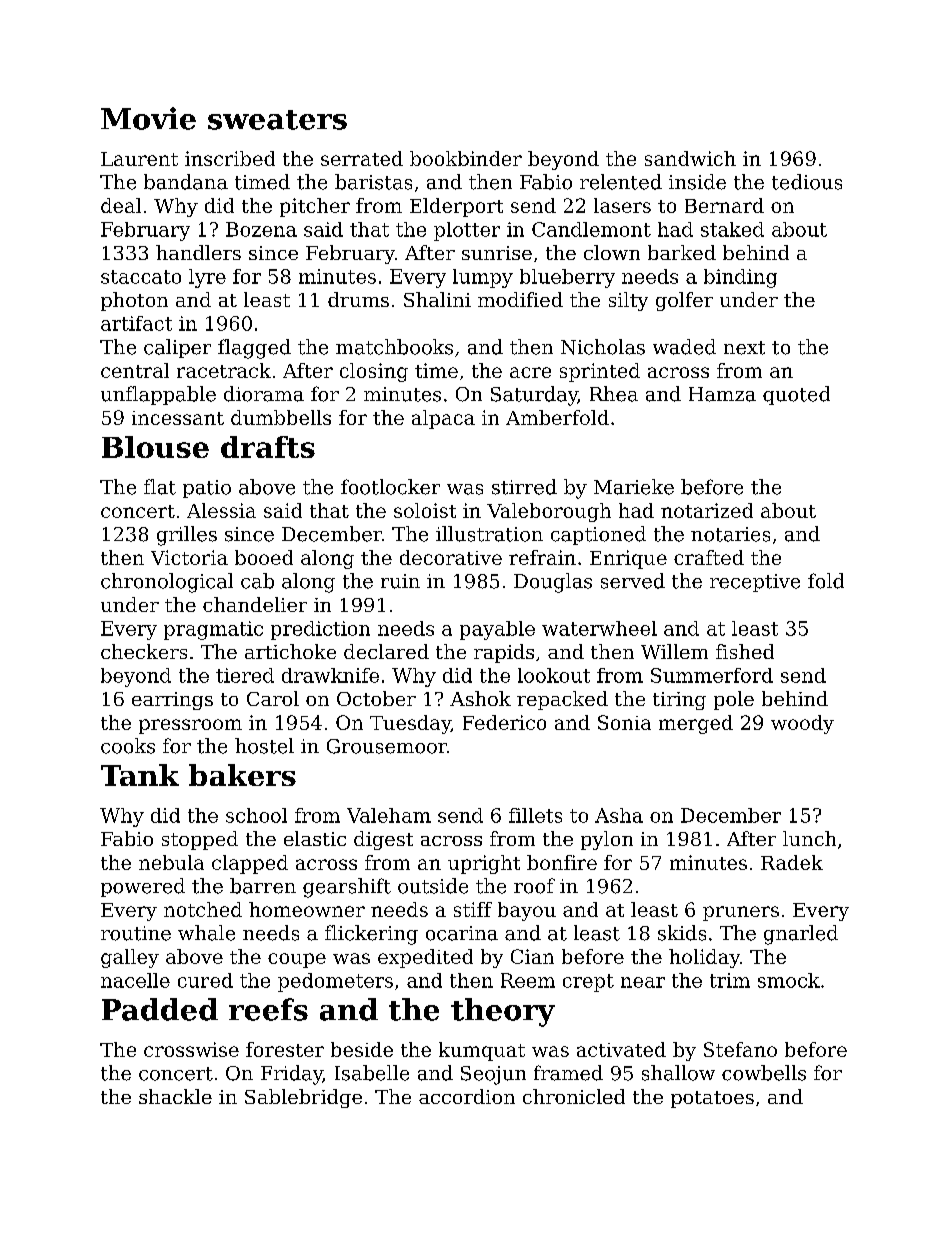  I want to click on accordion, so click(467, 1096).
